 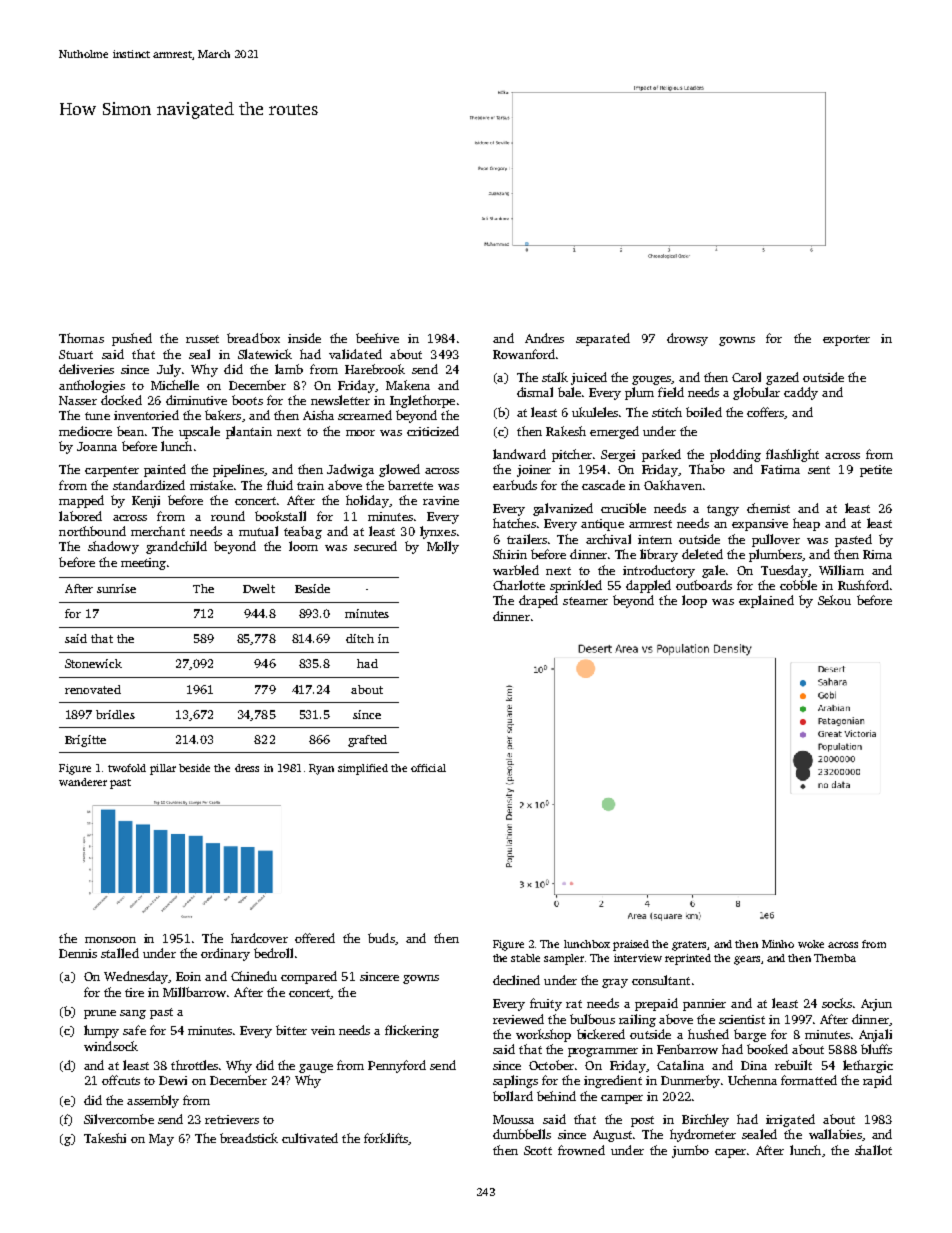 I want to click on forklifts, so click(x=386, y=1138).
